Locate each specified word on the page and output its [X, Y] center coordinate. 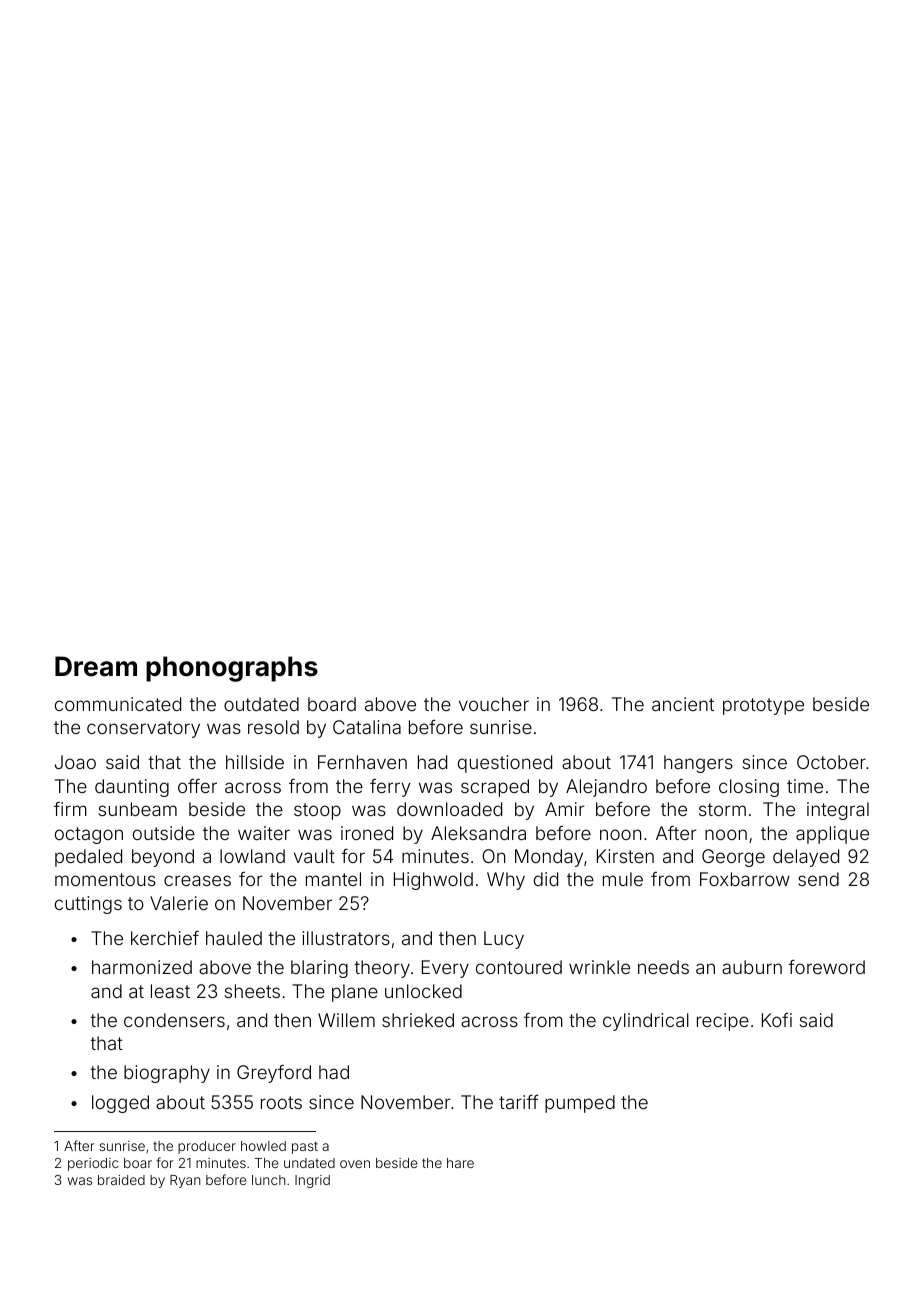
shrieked [418, 1020]
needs [663, 967]
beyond [163, 858]
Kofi [777, 1020]
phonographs [232, 669]
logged [120, 1104]
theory [382, 969]
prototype [763, 706]
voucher [494, 704]
